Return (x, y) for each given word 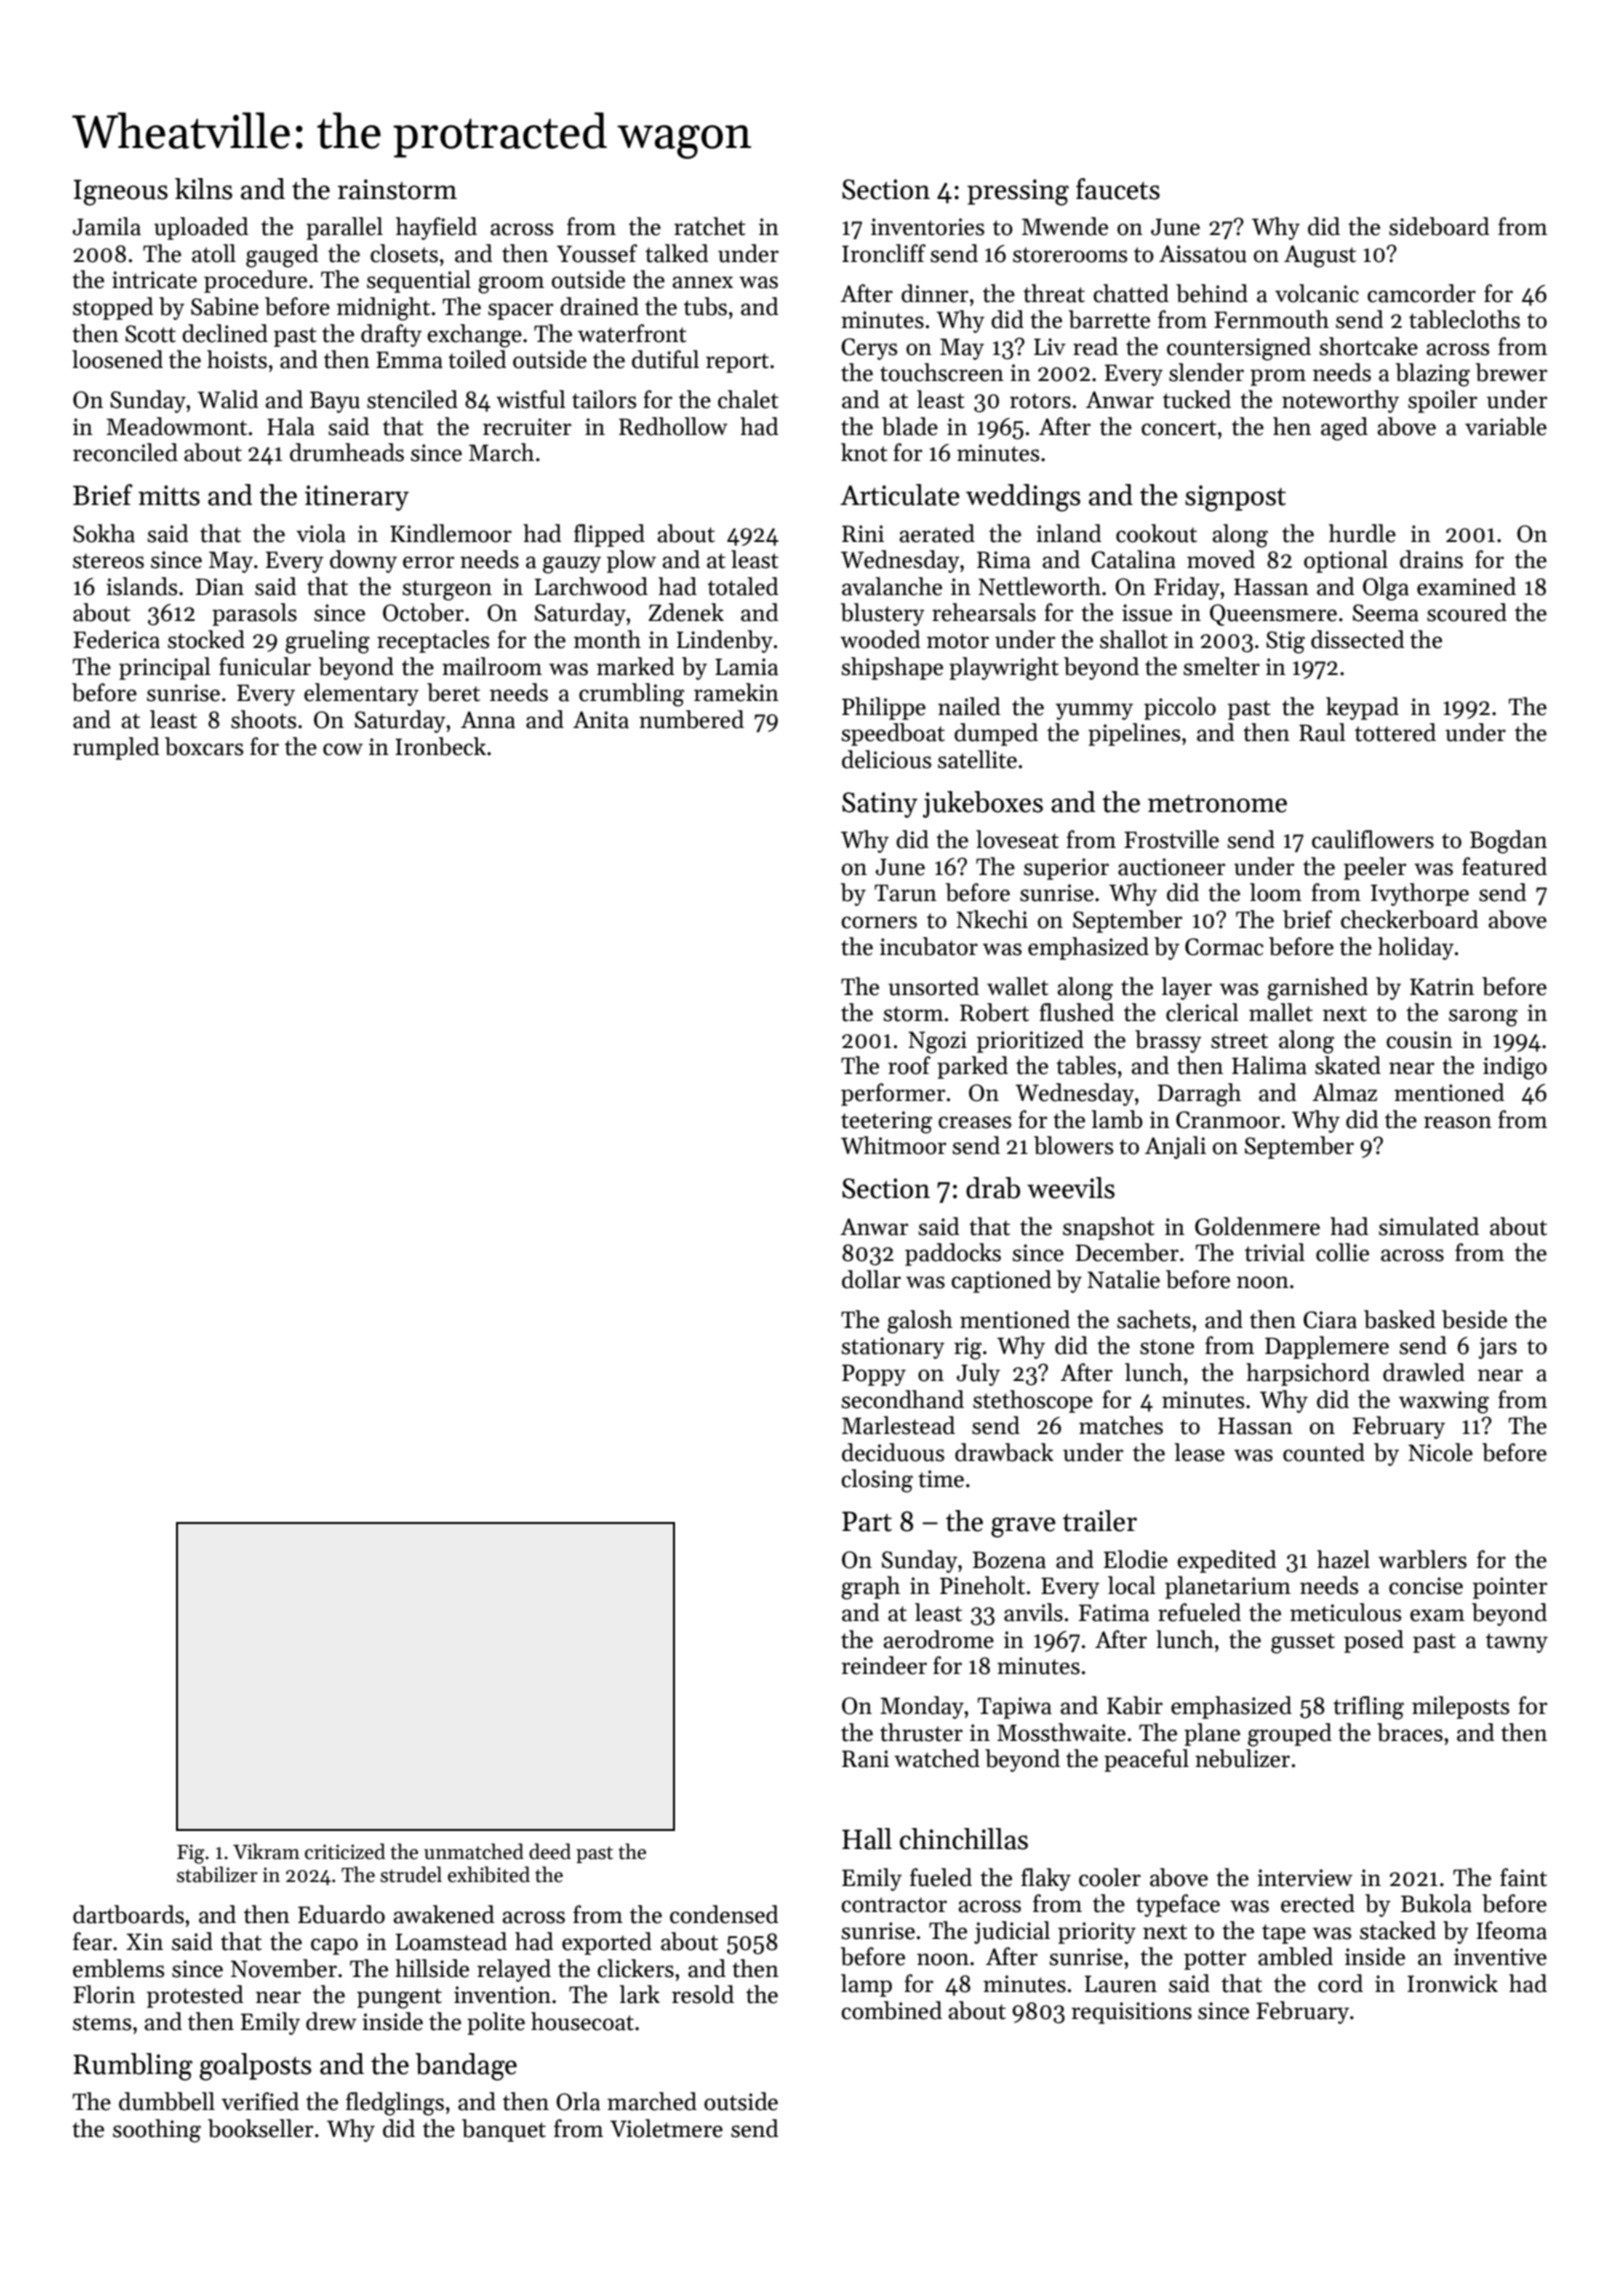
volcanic (1317, 293)
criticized (345, 1851)
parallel (344, 228)
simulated (1429, 1226)
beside (1474, 1319)
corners (879, 922)
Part (867, 1522)
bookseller (260, 2128)
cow (343, 749)
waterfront (632, 333)
